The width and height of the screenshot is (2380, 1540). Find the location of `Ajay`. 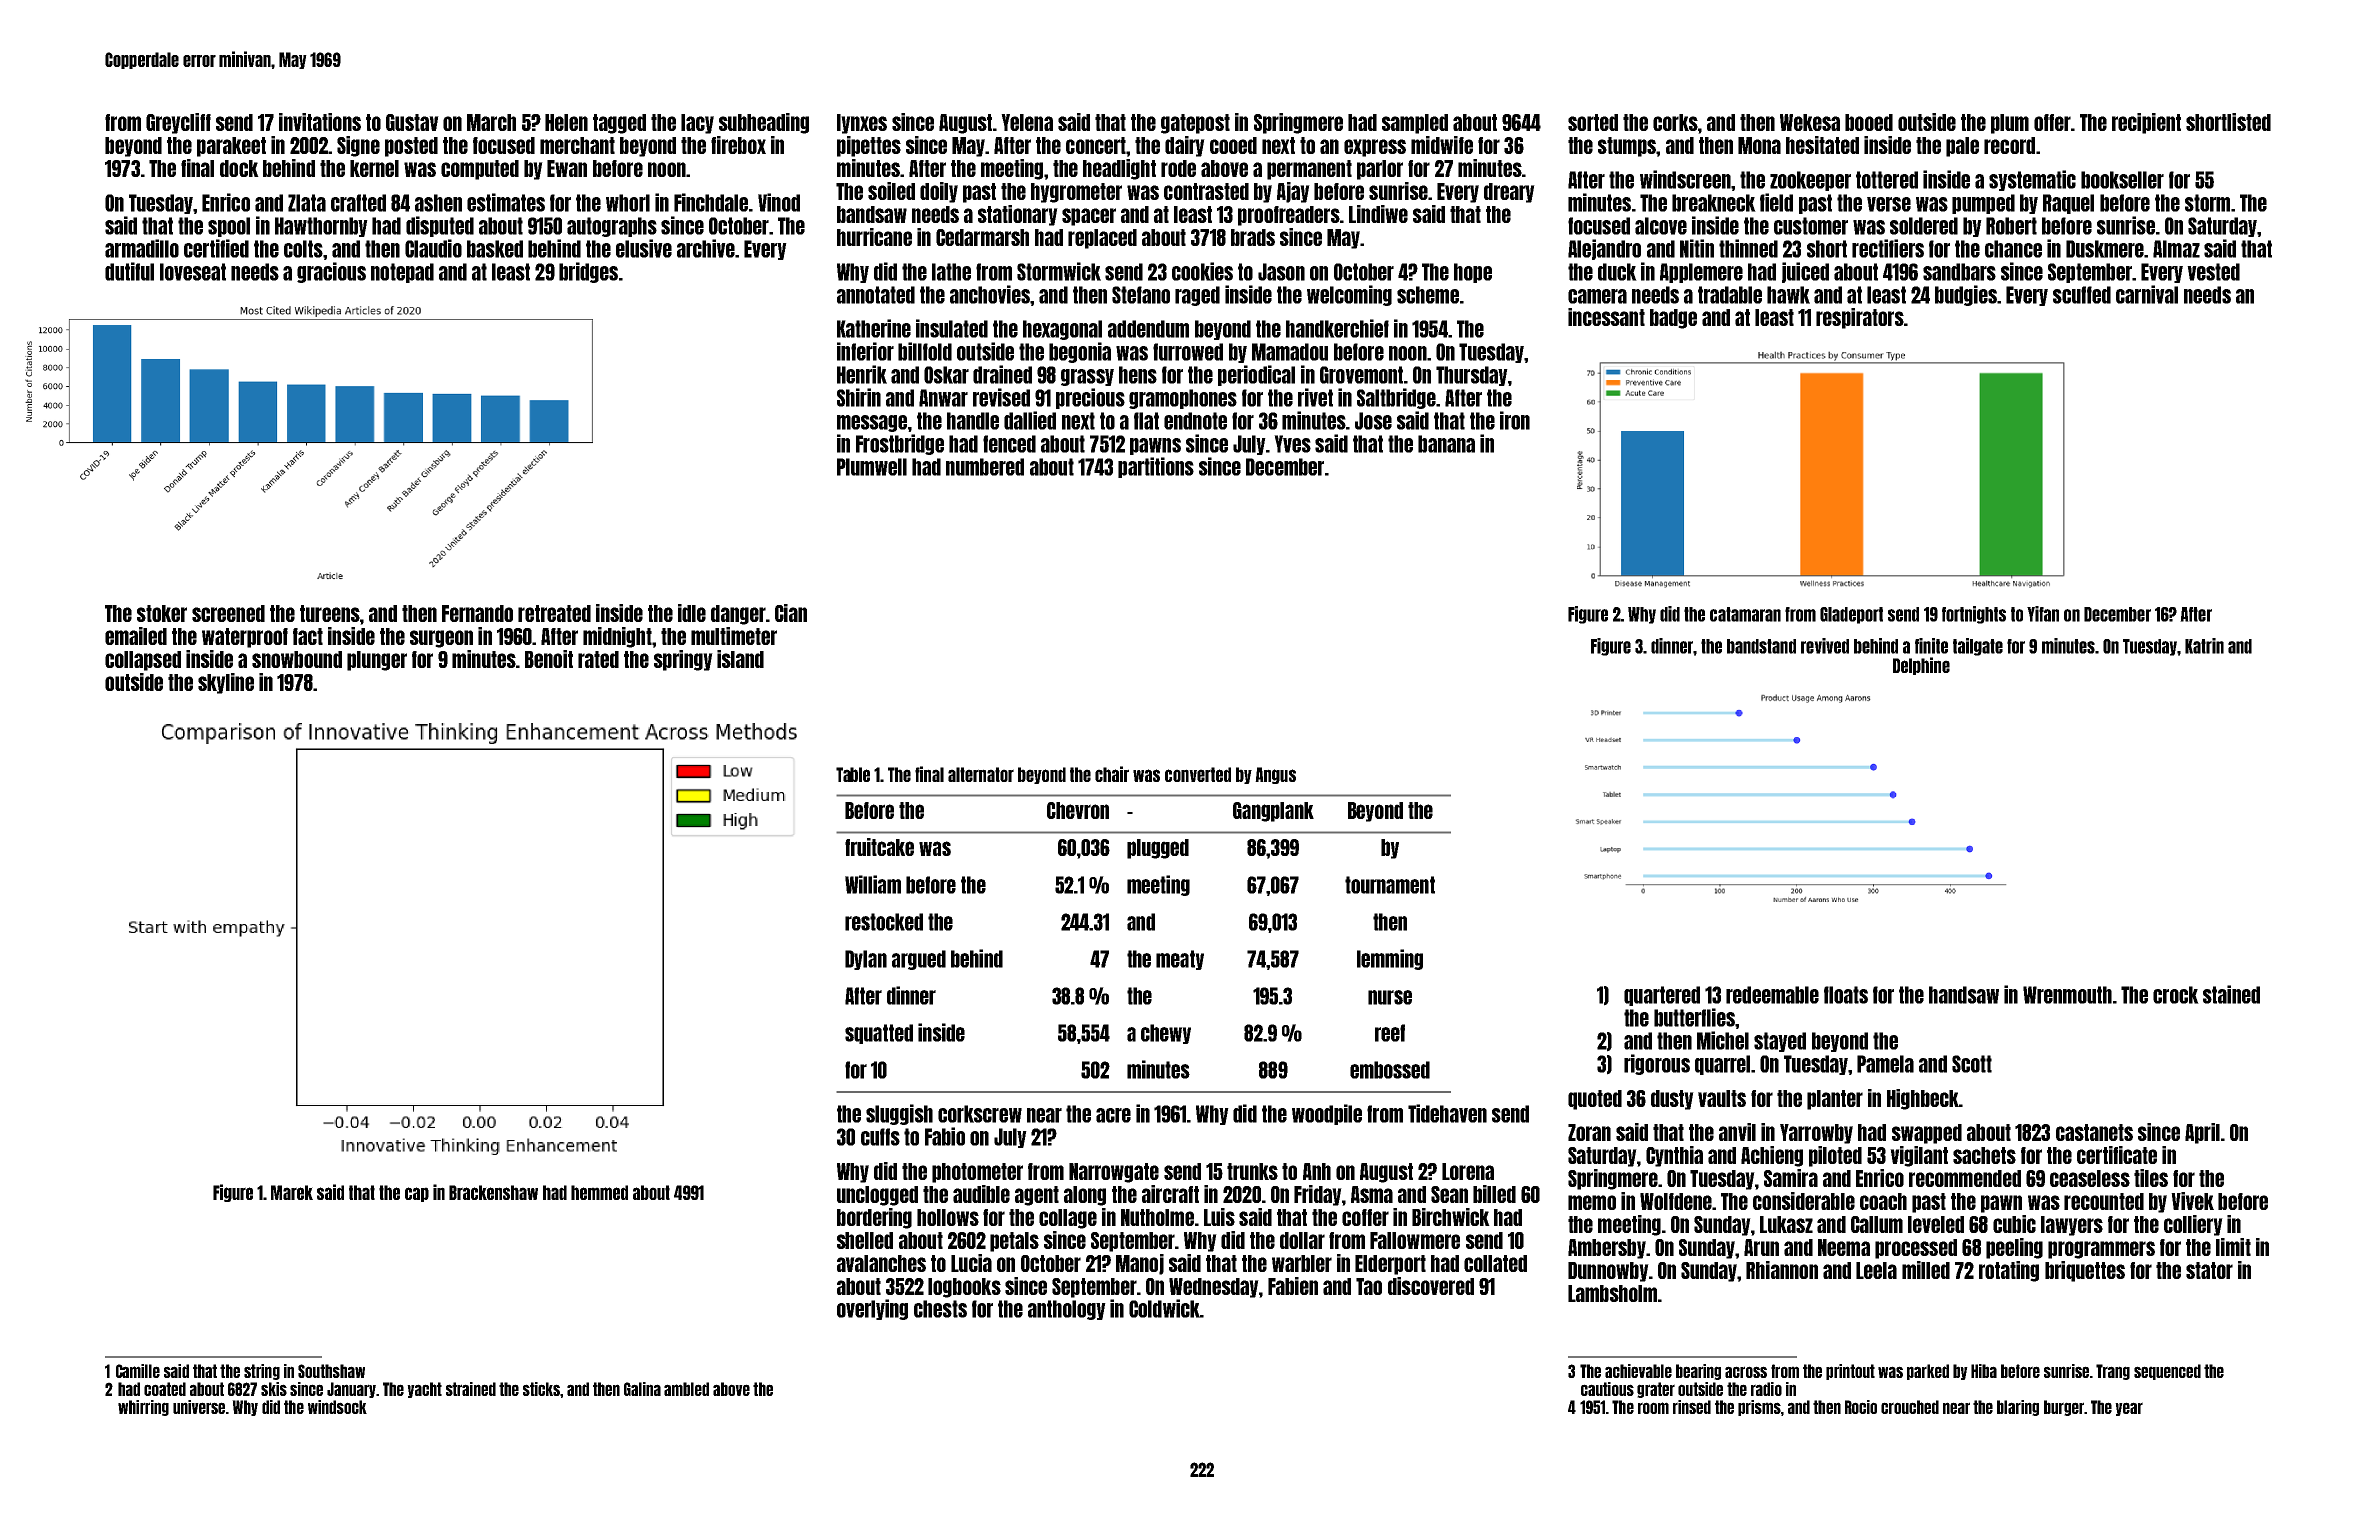

Ajay is located at coordinates (1293, 192).
